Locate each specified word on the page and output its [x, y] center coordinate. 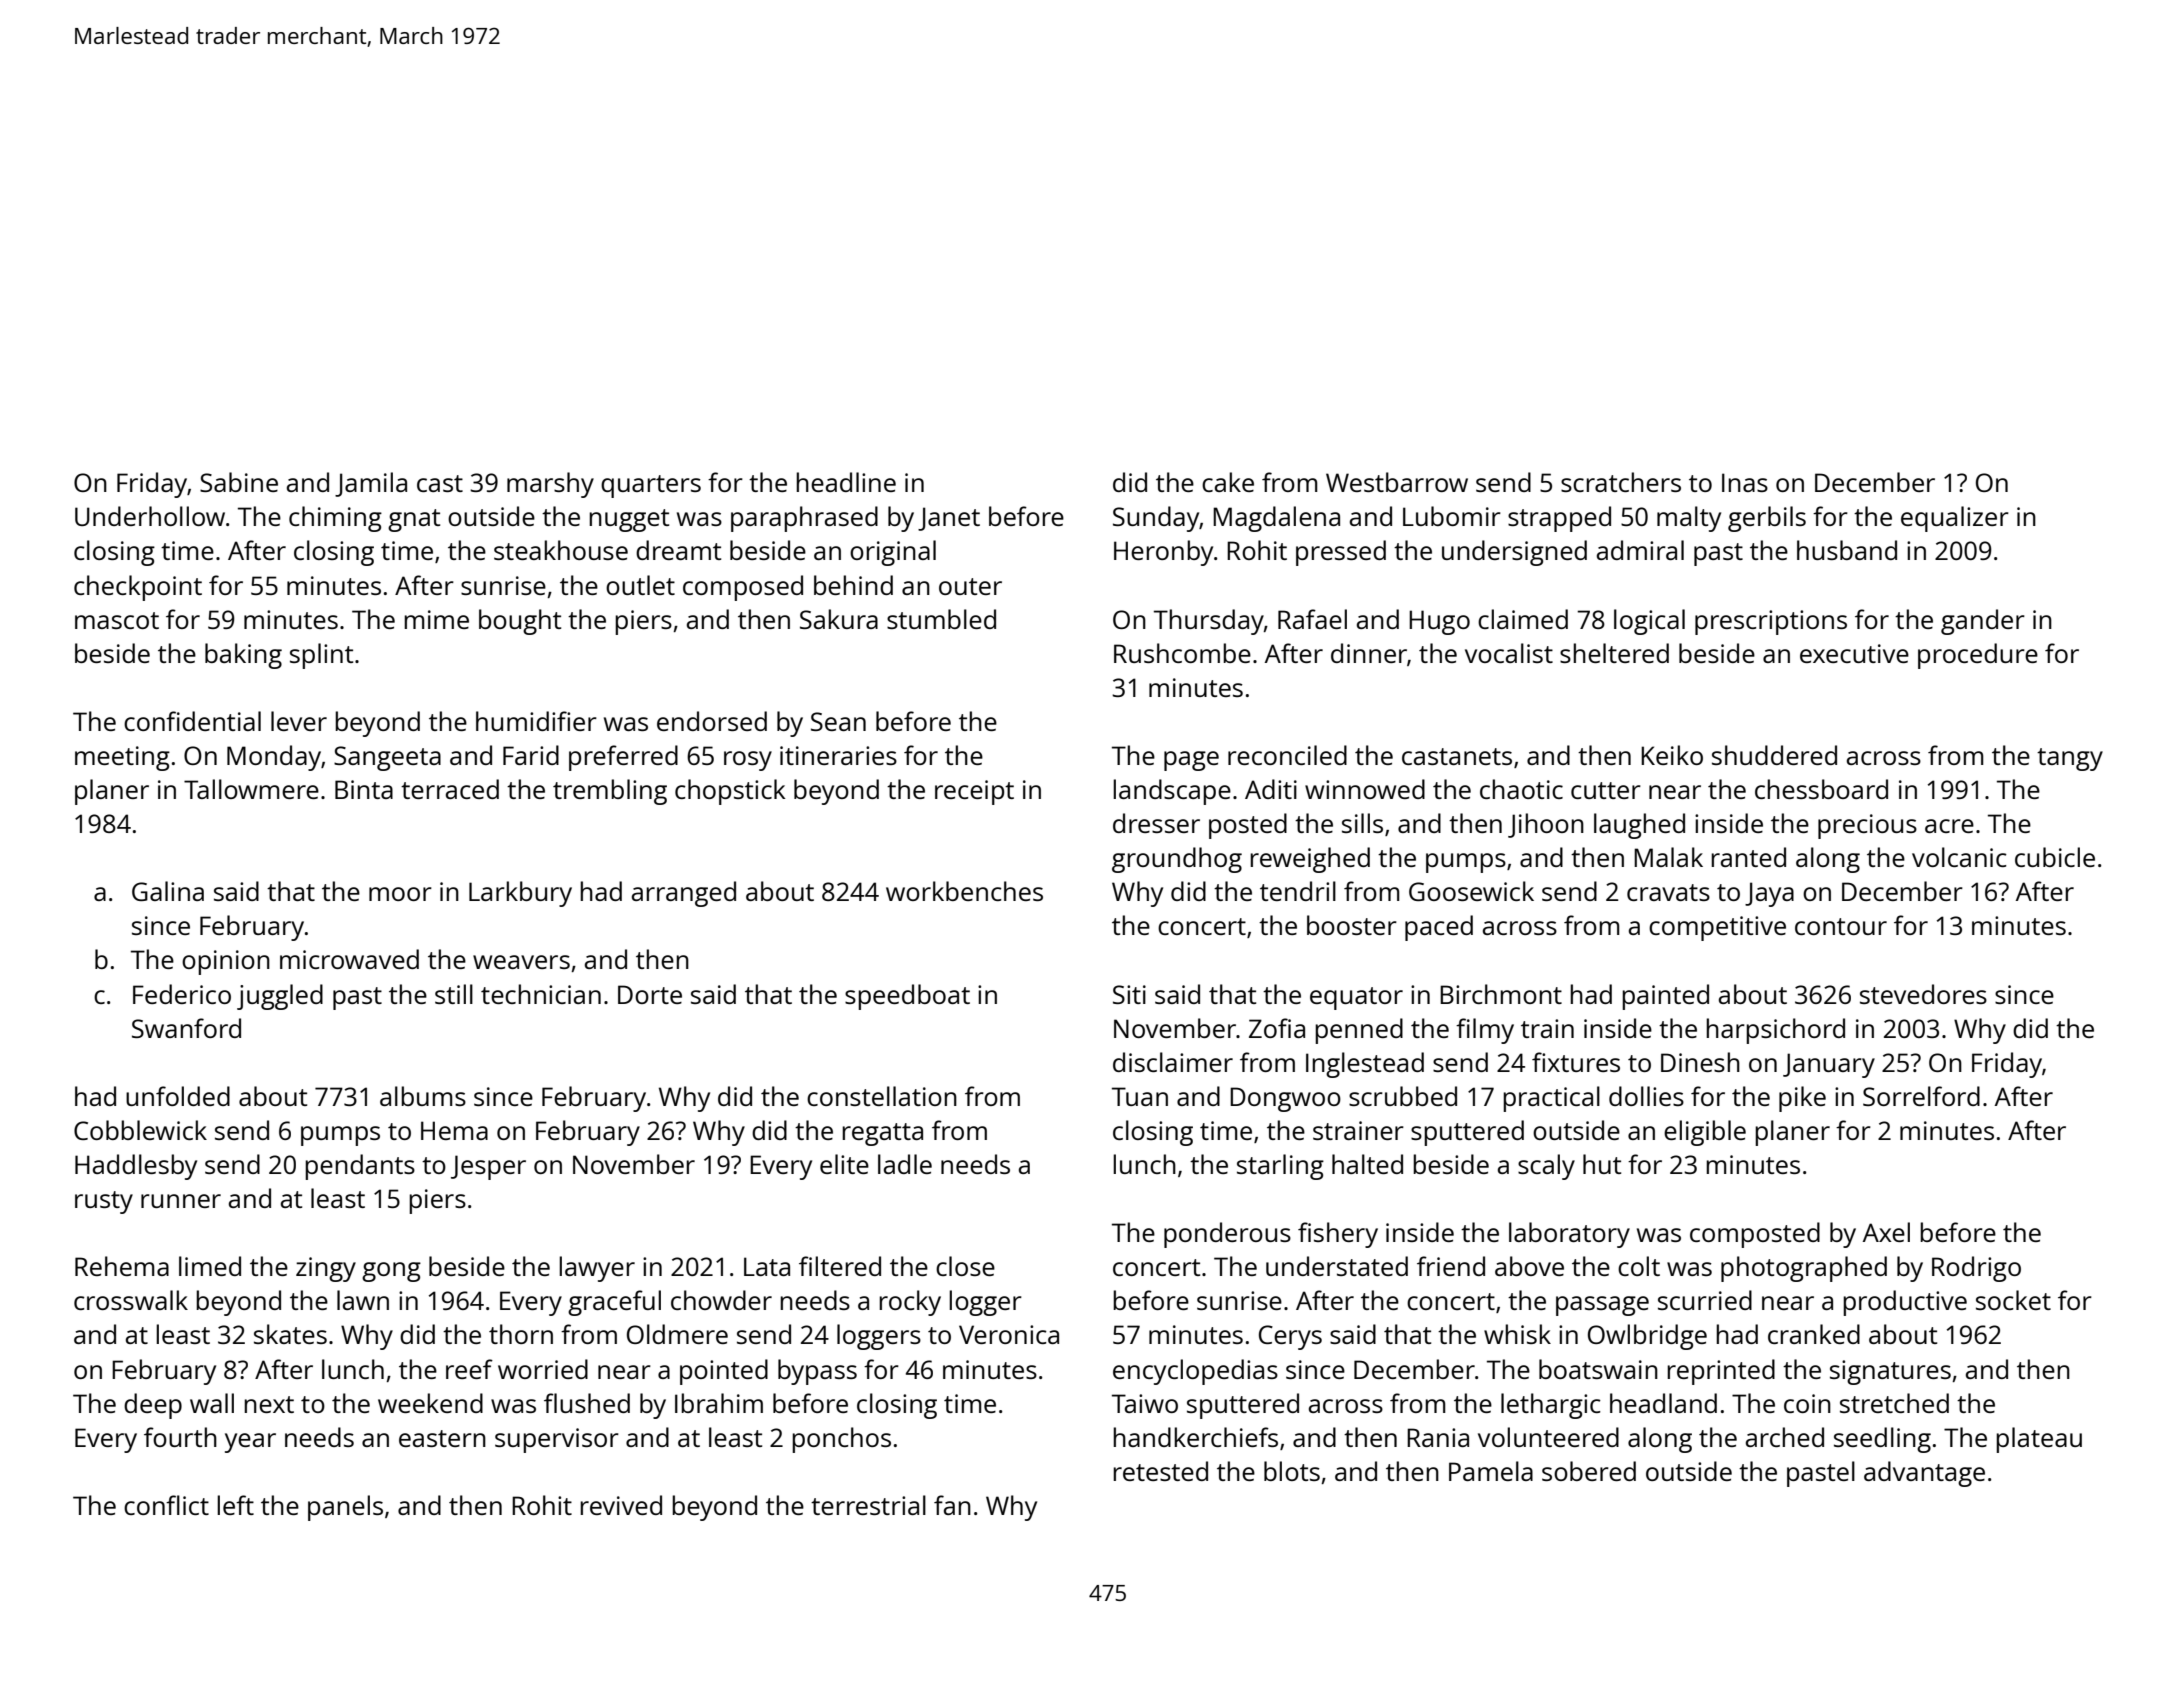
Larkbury [520, 894]
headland [1663, 1403]
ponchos [841, 1440]
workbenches [964, 891]
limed [210, 1266]
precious [1867, 826]
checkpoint [138, 588]
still [454, 994]
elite [844, 1164]
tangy [2070, 759]
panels [345, 1508]
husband [1847, 550]
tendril [1298, 891]
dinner [1369, 653]
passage [1602, 1306]
